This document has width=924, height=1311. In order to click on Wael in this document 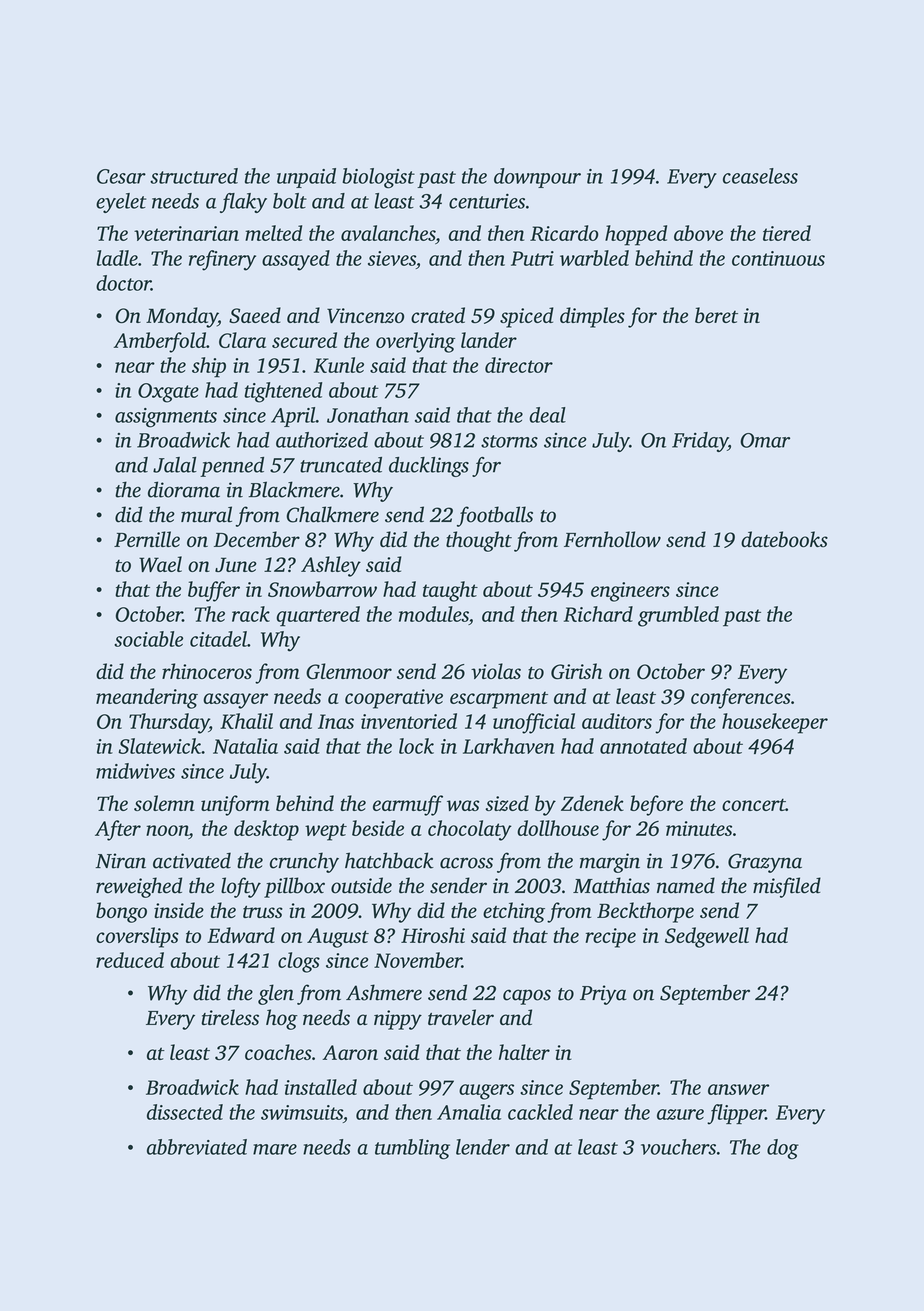, I will do `click(160, 564)`.
